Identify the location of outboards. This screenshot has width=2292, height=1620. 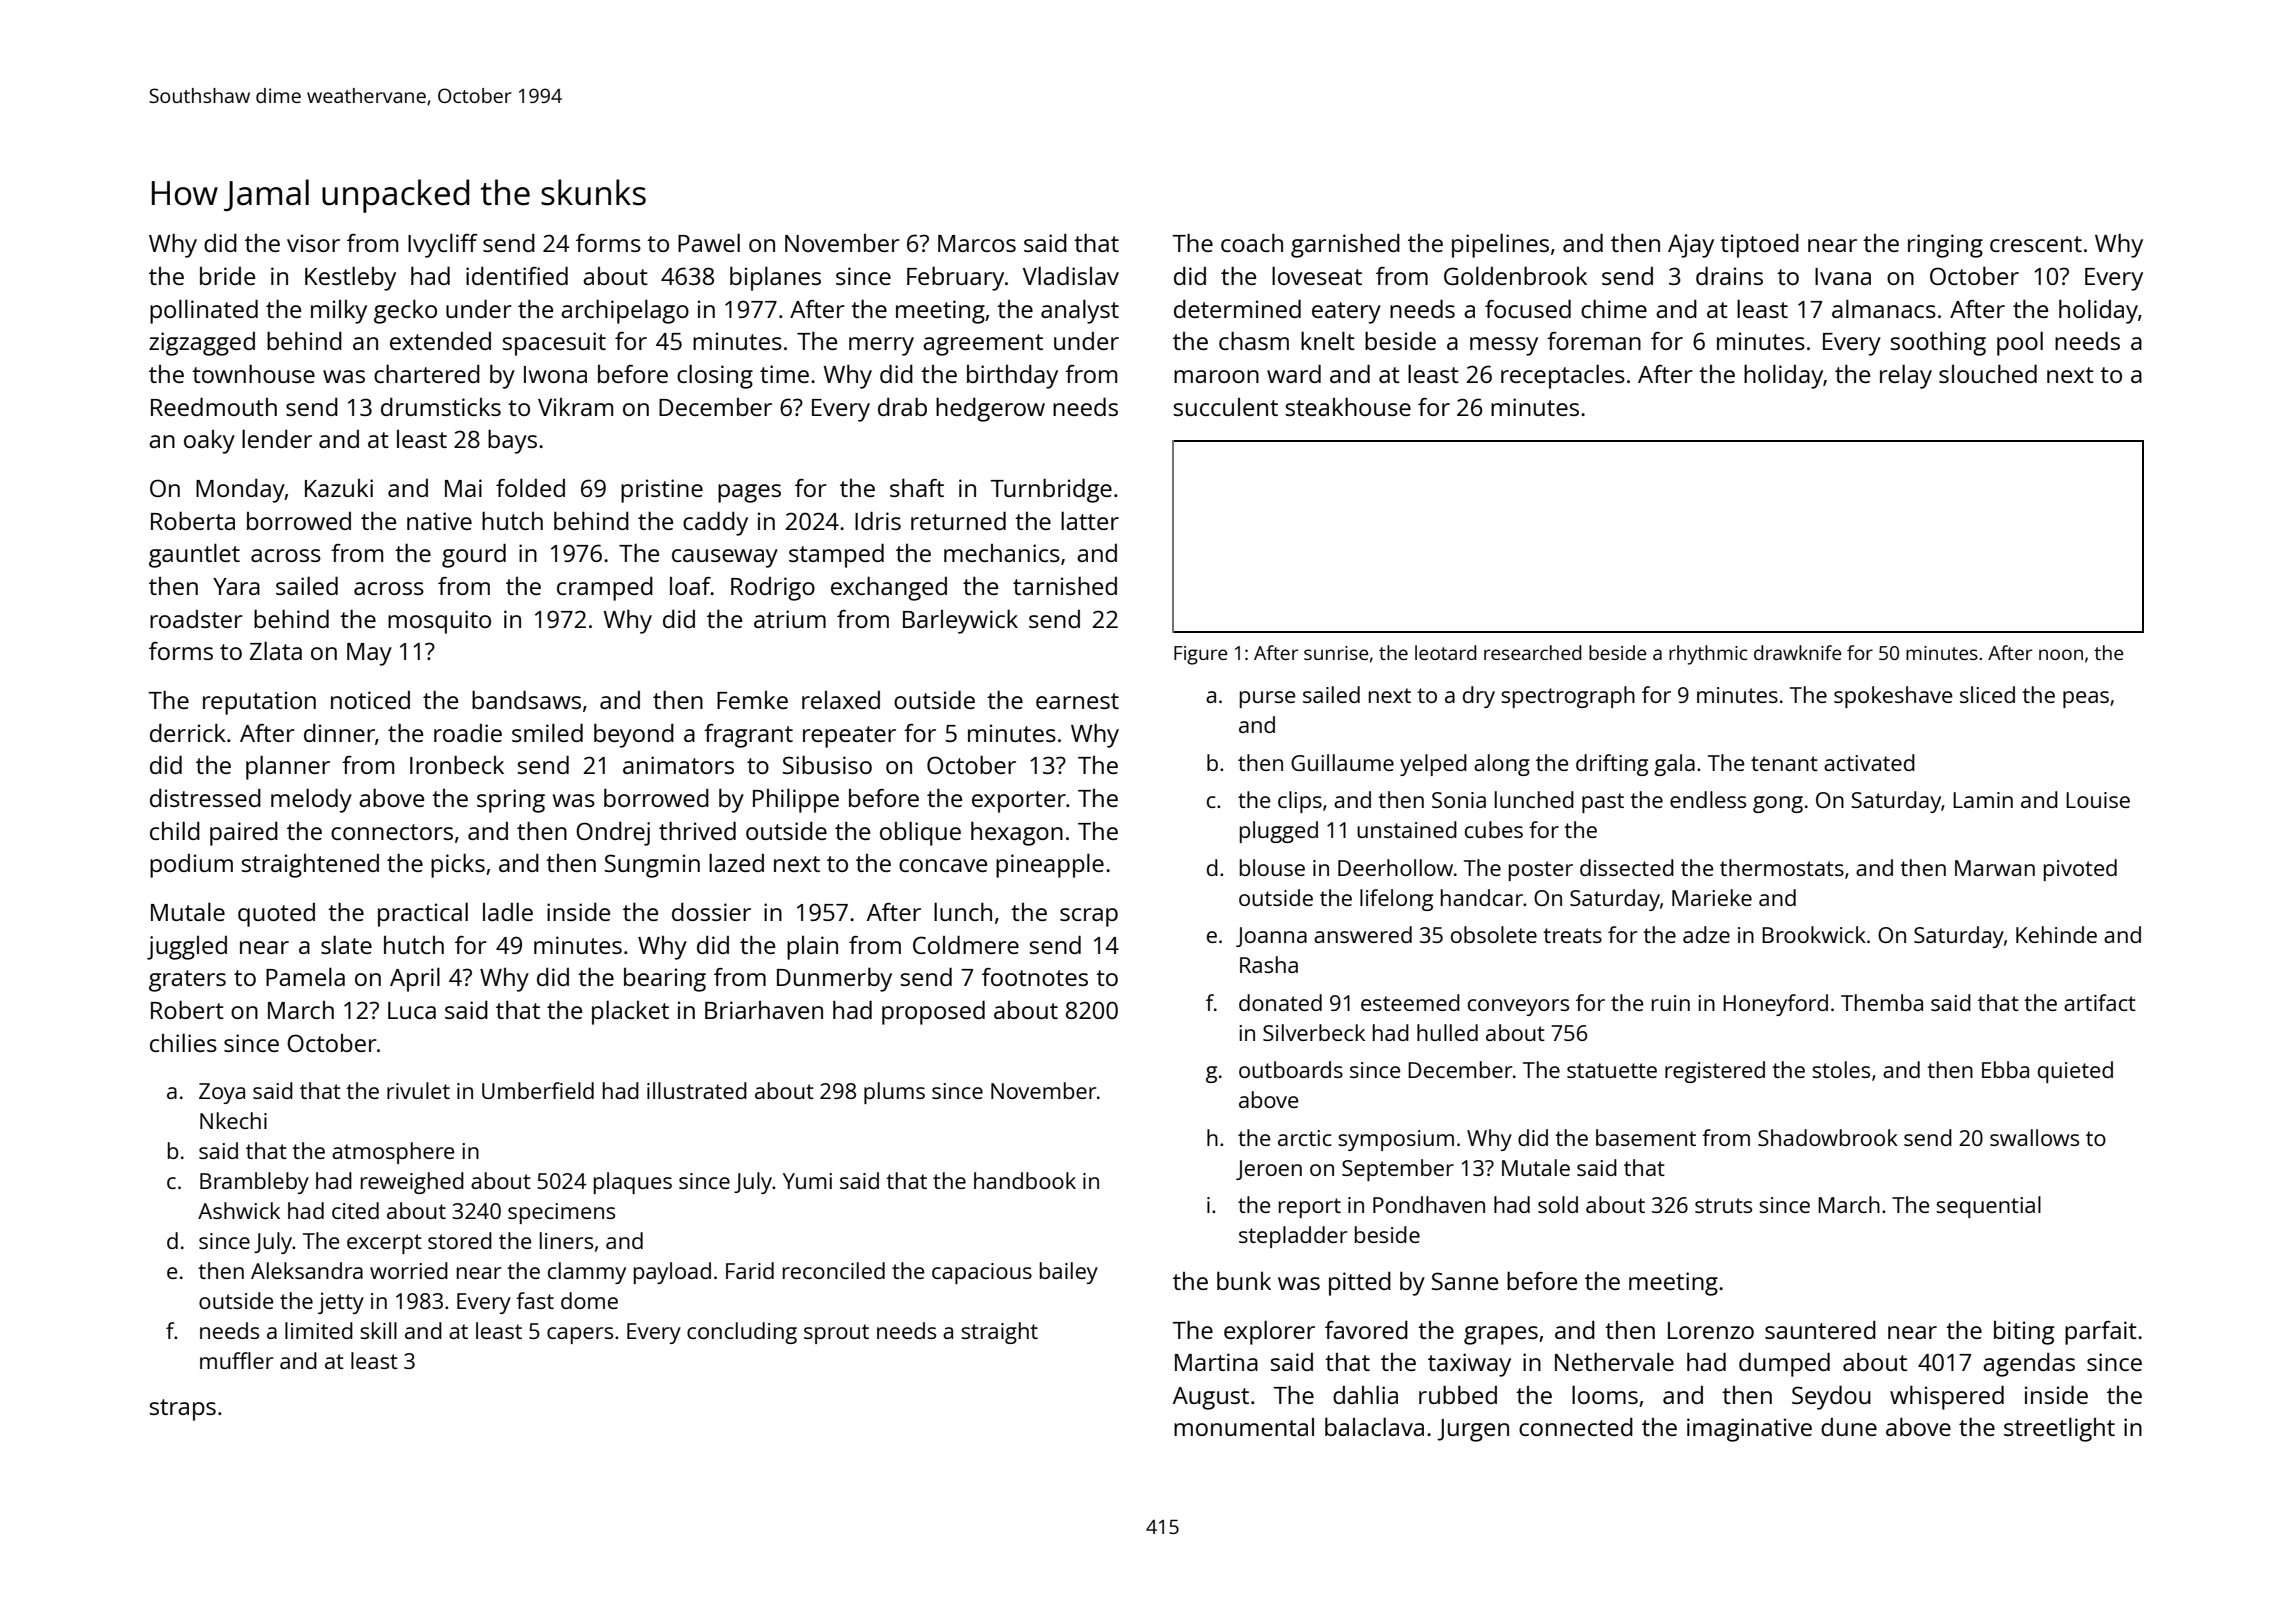
(1291, 1069).
